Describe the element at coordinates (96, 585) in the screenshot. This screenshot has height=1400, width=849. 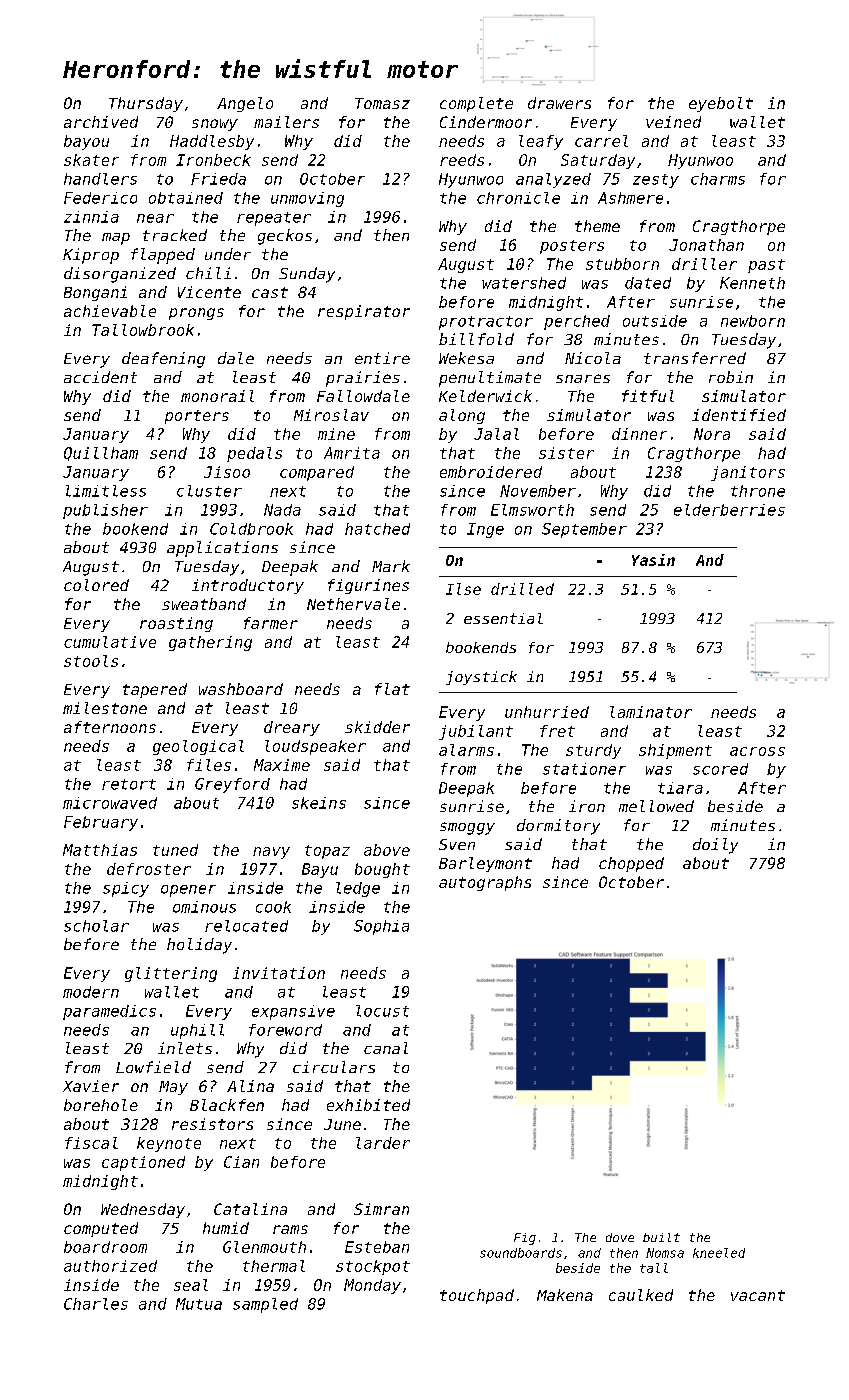
I see `colored` at that location.
